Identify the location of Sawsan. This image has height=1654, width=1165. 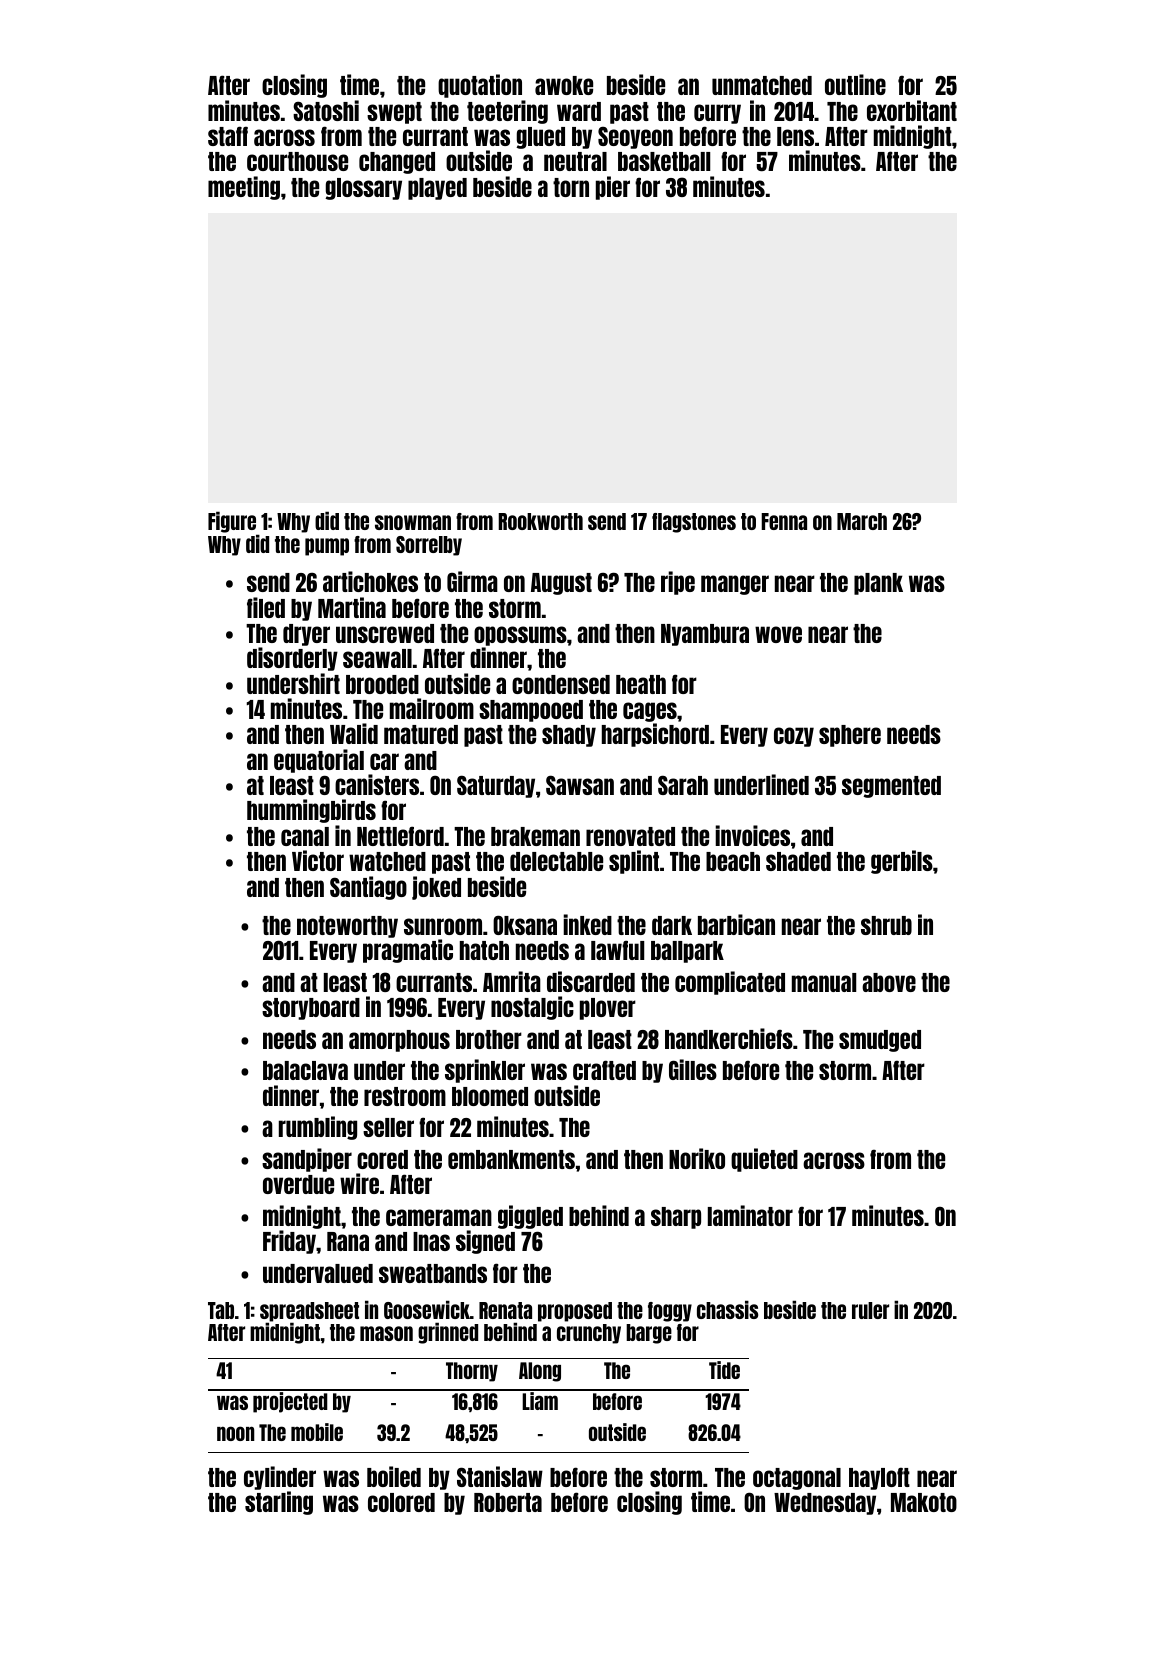
(580, 785).
